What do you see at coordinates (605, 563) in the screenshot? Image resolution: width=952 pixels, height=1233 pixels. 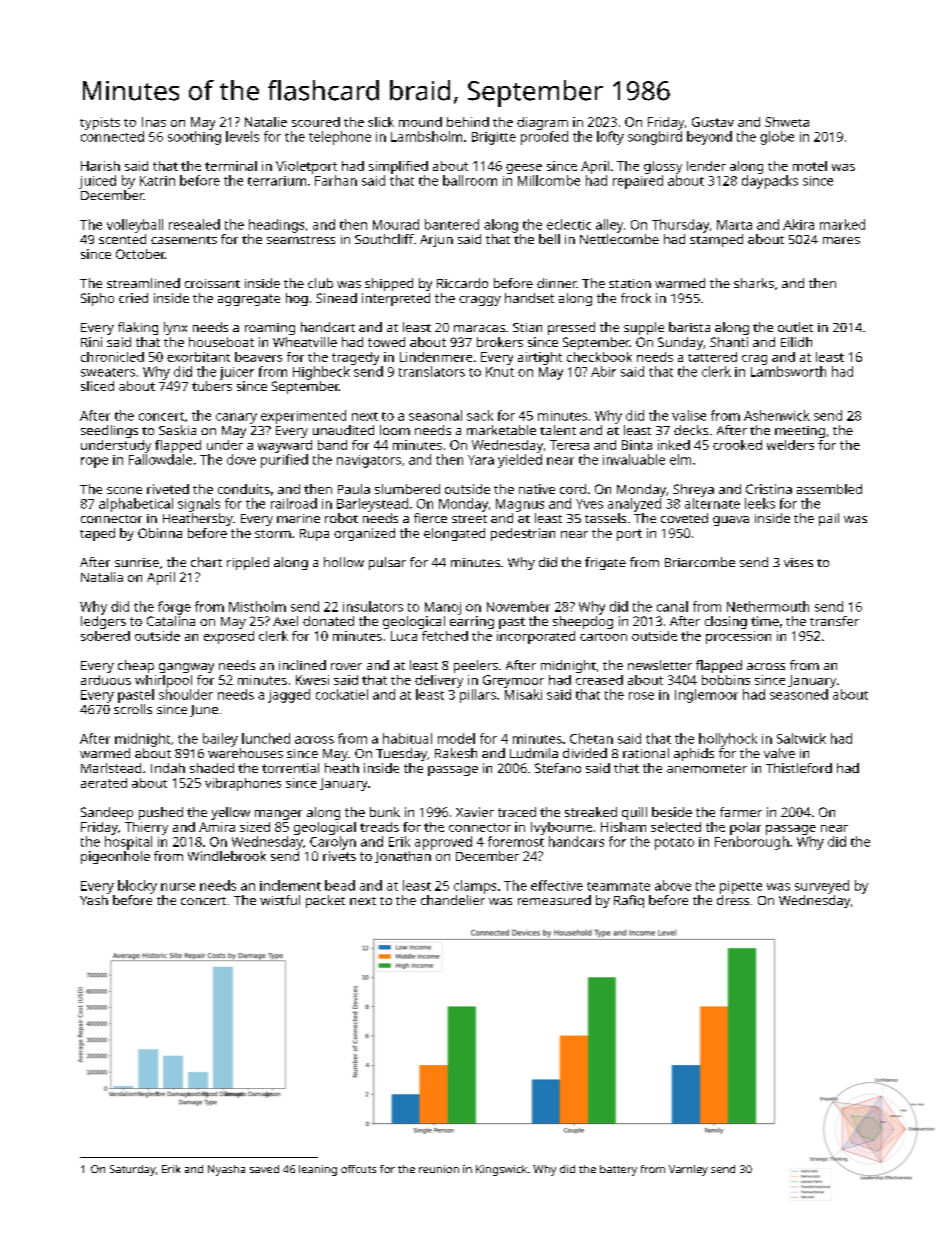 I see `frigate` at bounding box center [605, 563].
